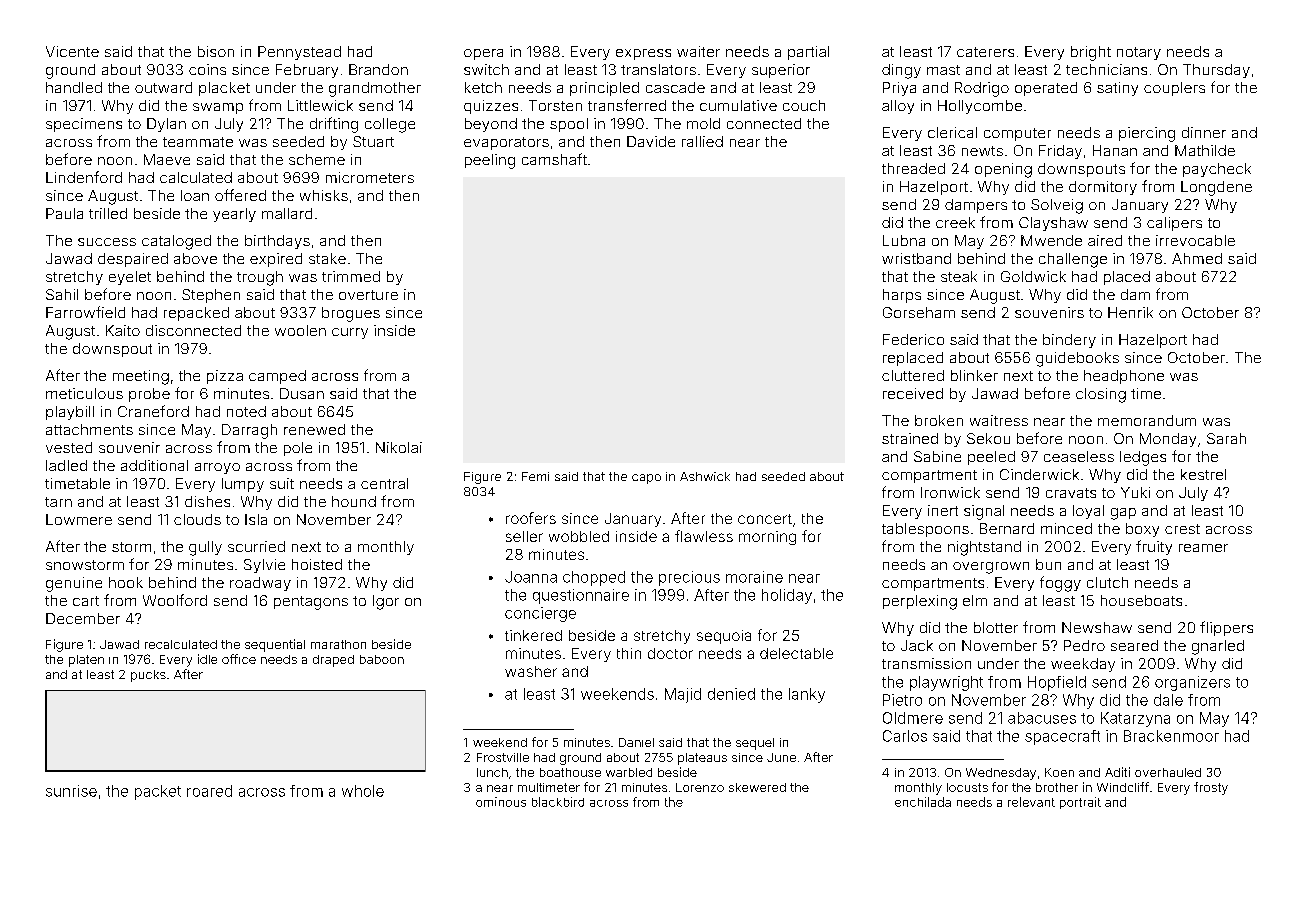 The width and height of the page is (1308, 924). What do you see at coordinates (1101, 395) in the page?
I see `closing` at bounding box center [1101, 395].
